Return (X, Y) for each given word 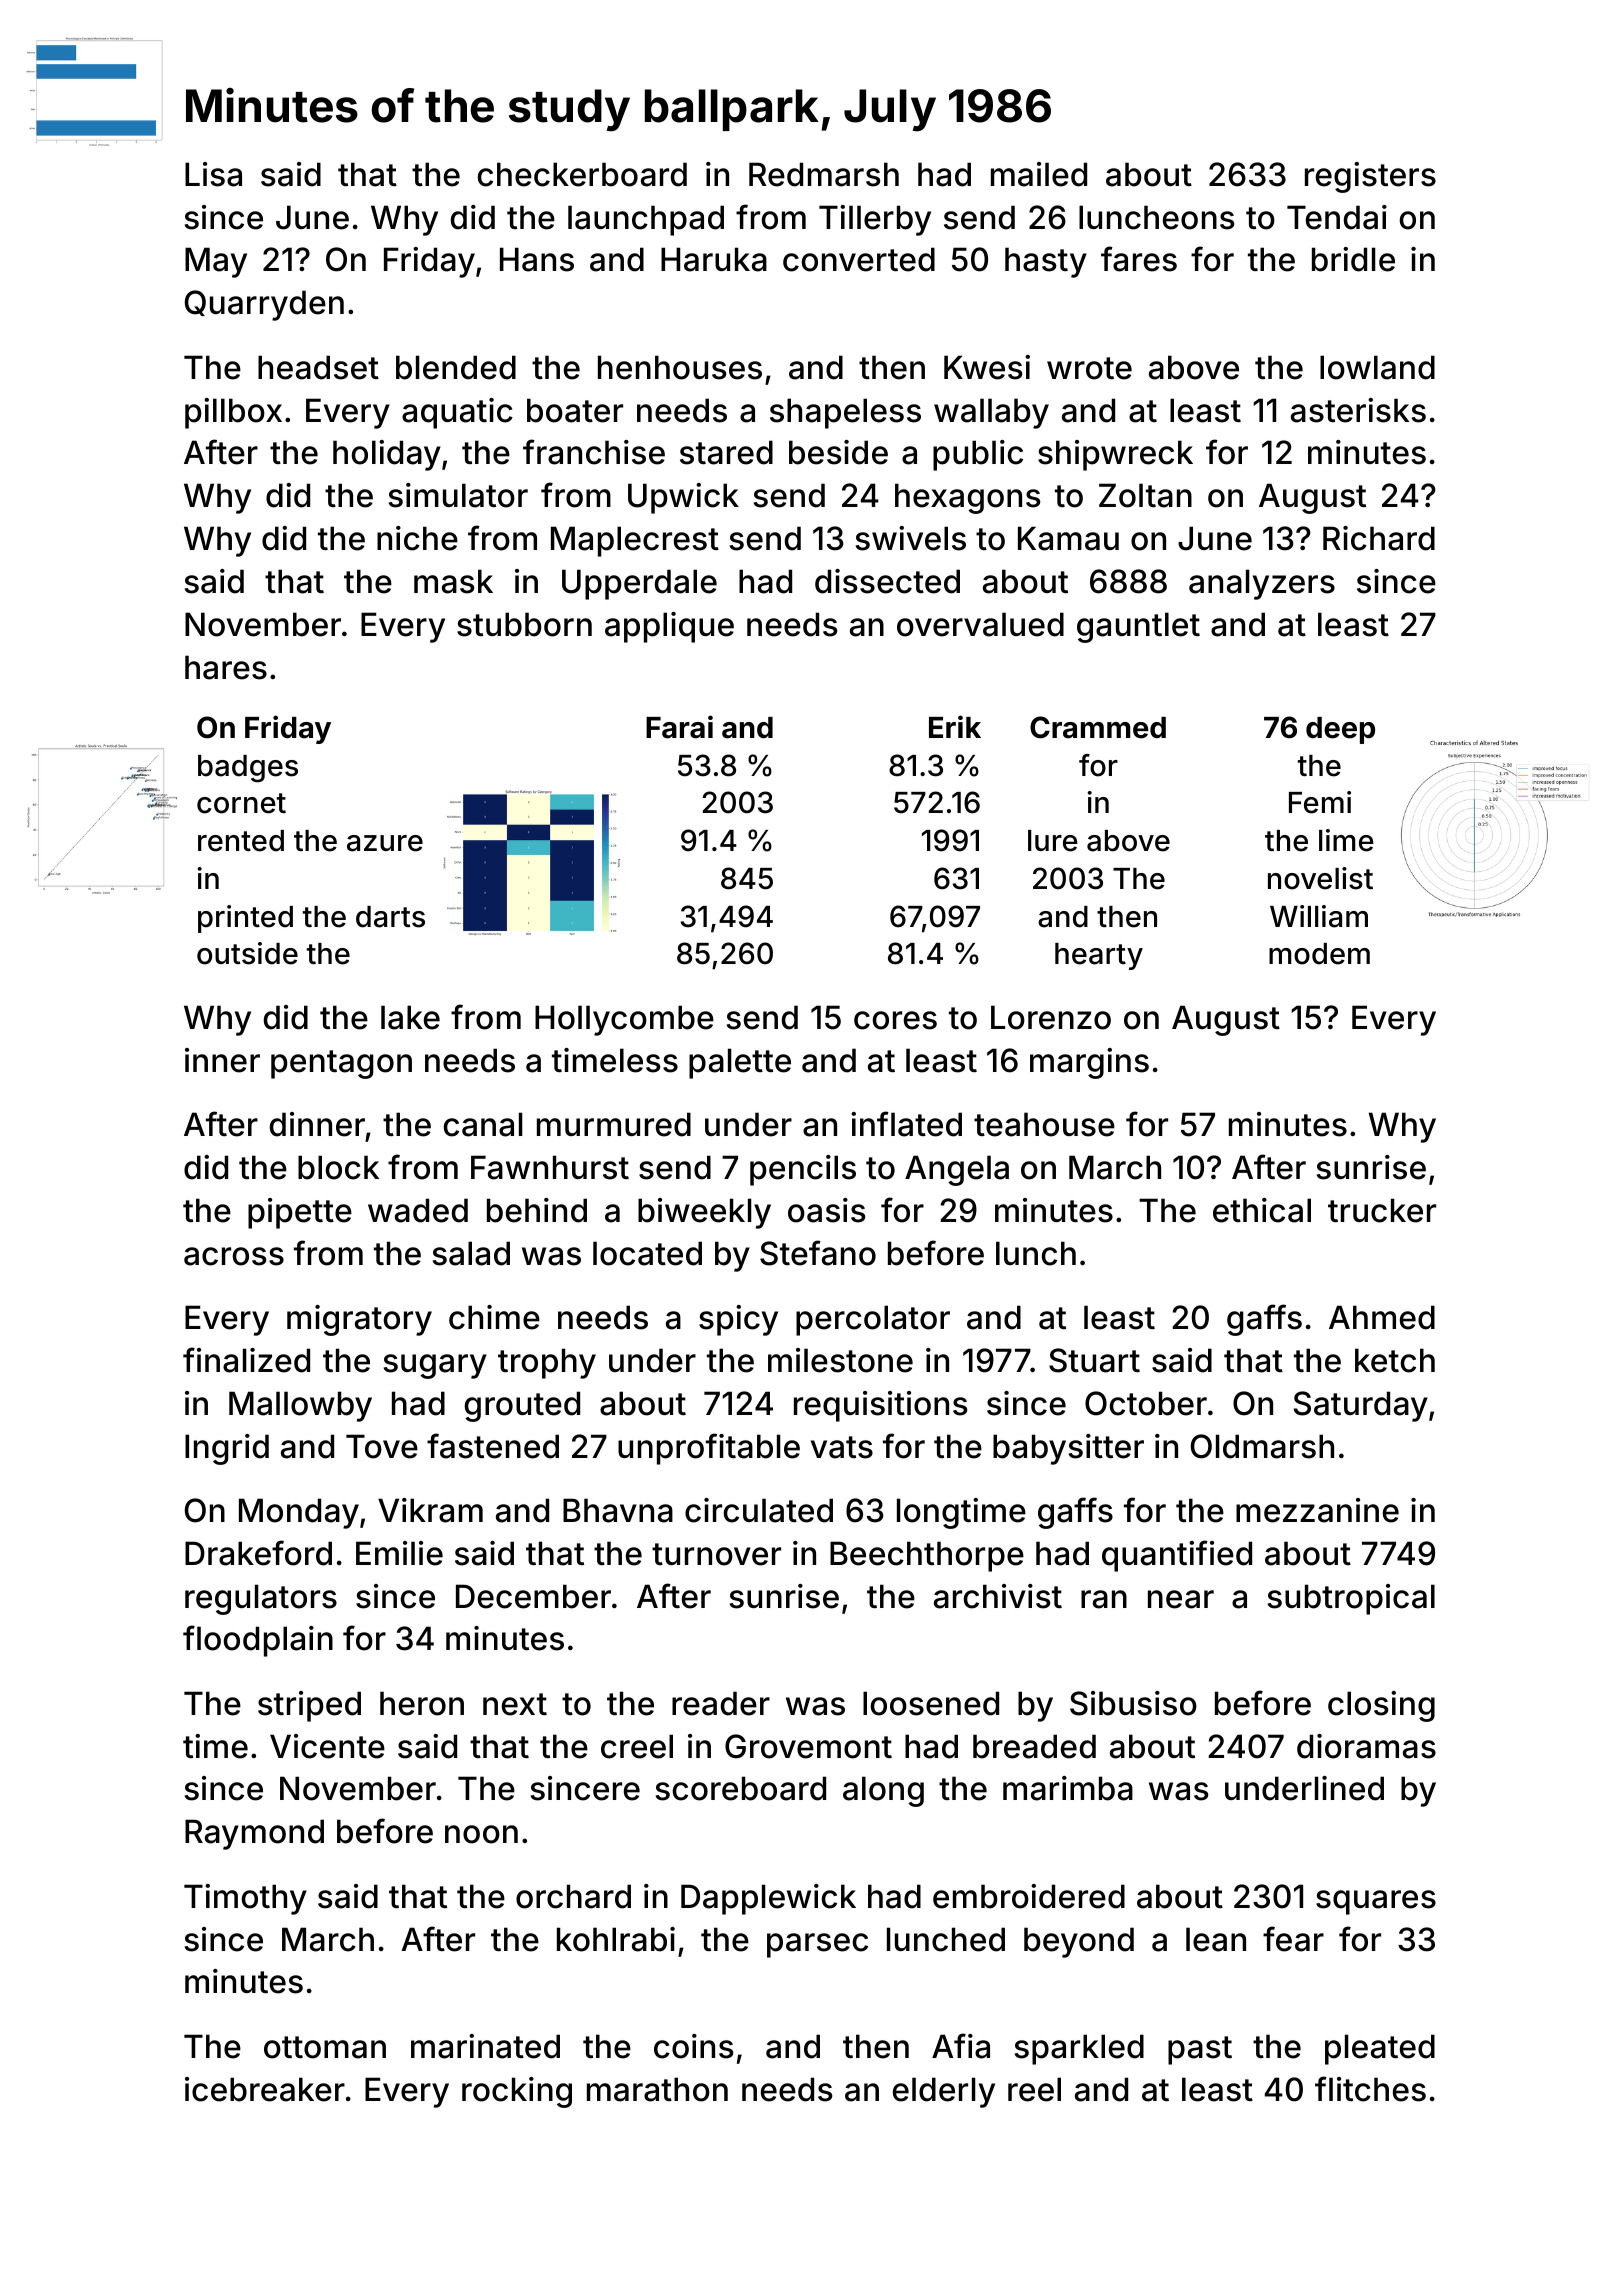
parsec (817, 1945)
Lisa (213, 174)
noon (481, 1834)
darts (390, 917)
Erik (955, 726)
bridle (1353, 259)
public (978, 455)
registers (1370, 177)
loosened (931, 1703)
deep (1340, 730)
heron (422, 1703)
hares (226, 667)
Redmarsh (824, 174)
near (1181, 1599)
